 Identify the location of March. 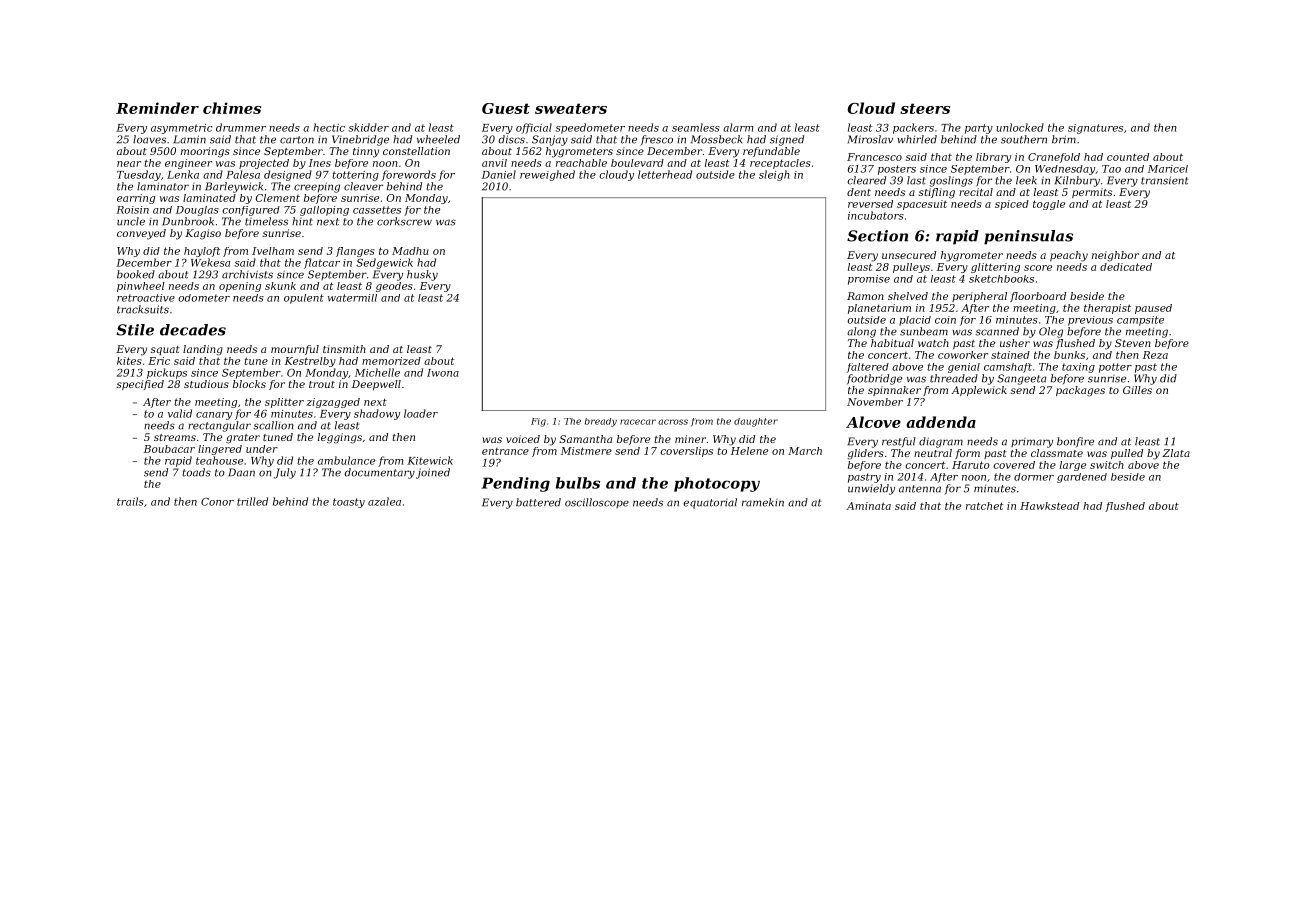
(805, 451).
